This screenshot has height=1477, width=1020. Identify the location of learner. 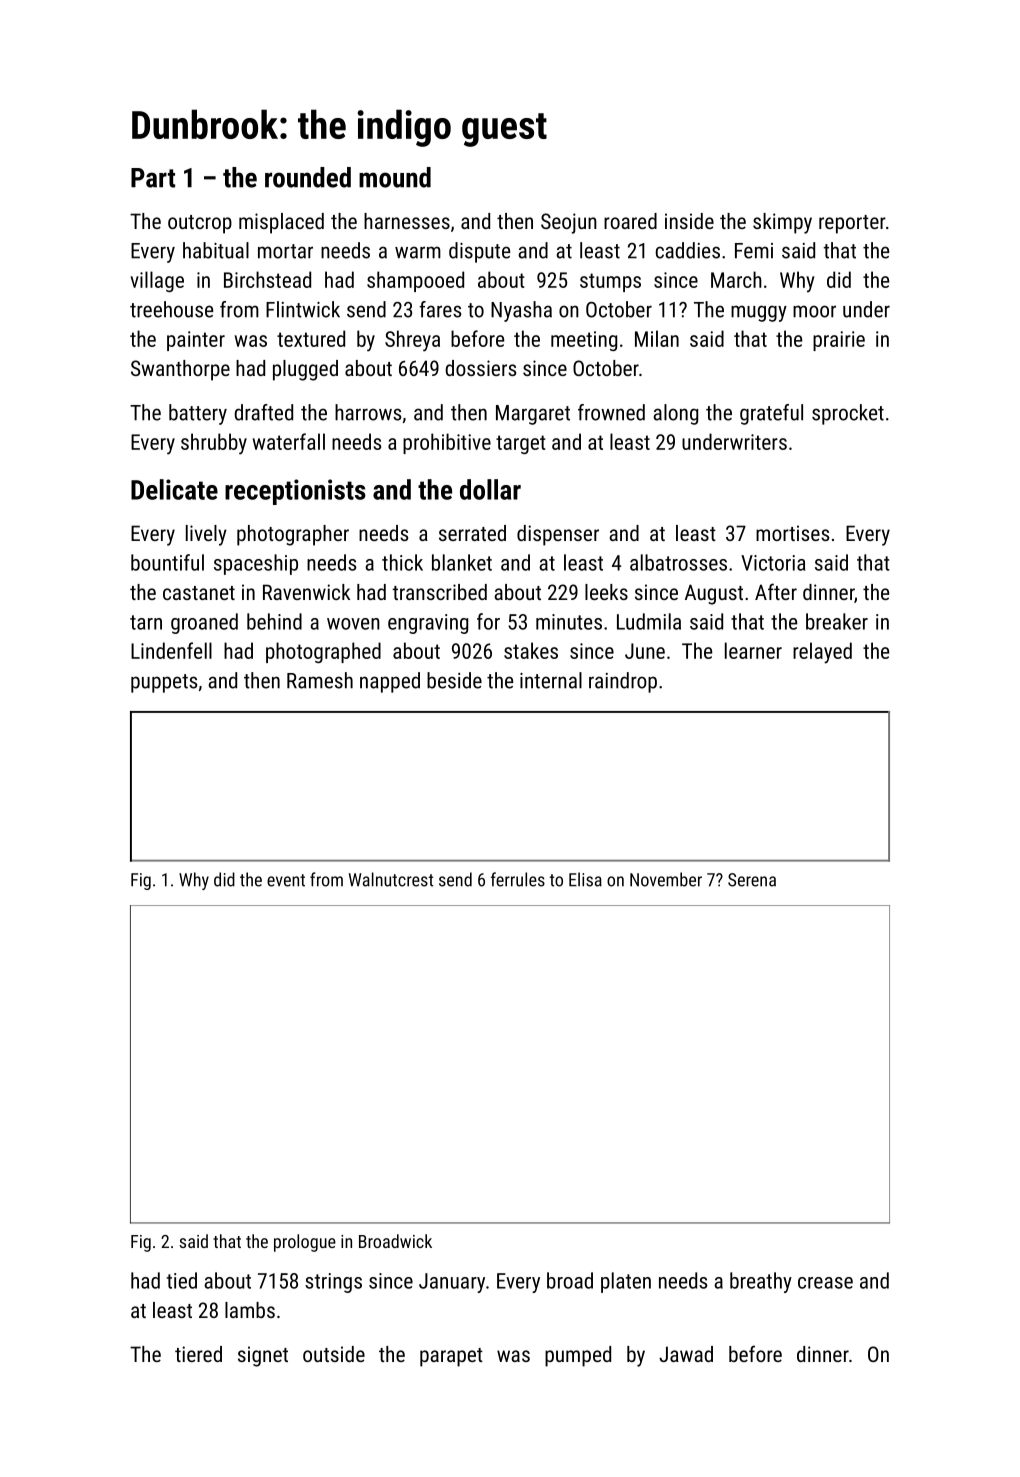
(753, 650).
